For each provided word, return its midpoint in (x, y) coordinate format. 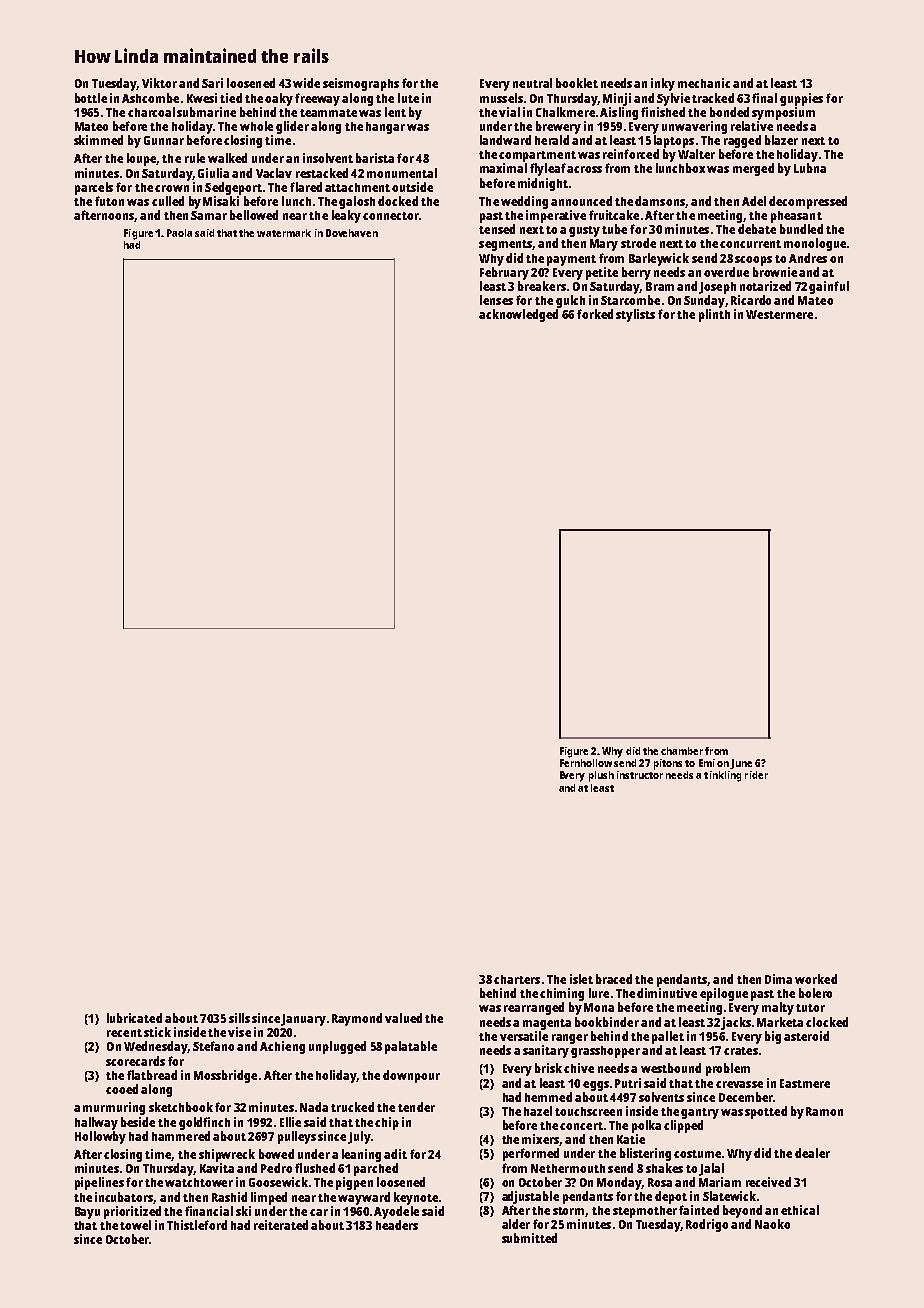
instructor (640, 775)
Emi (707, 763)
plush (601, 776)
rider (756, 775)
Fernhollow (586, 763)
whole (256, 126)
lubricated (134, 1018)
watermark (284, 233)
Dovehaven (352, 233)
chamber (682, 751)
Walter (696, 154)
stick (157, 1032)
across (584, 169)
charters (517, 979)
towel (135, 1225)
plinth (714, 315)
